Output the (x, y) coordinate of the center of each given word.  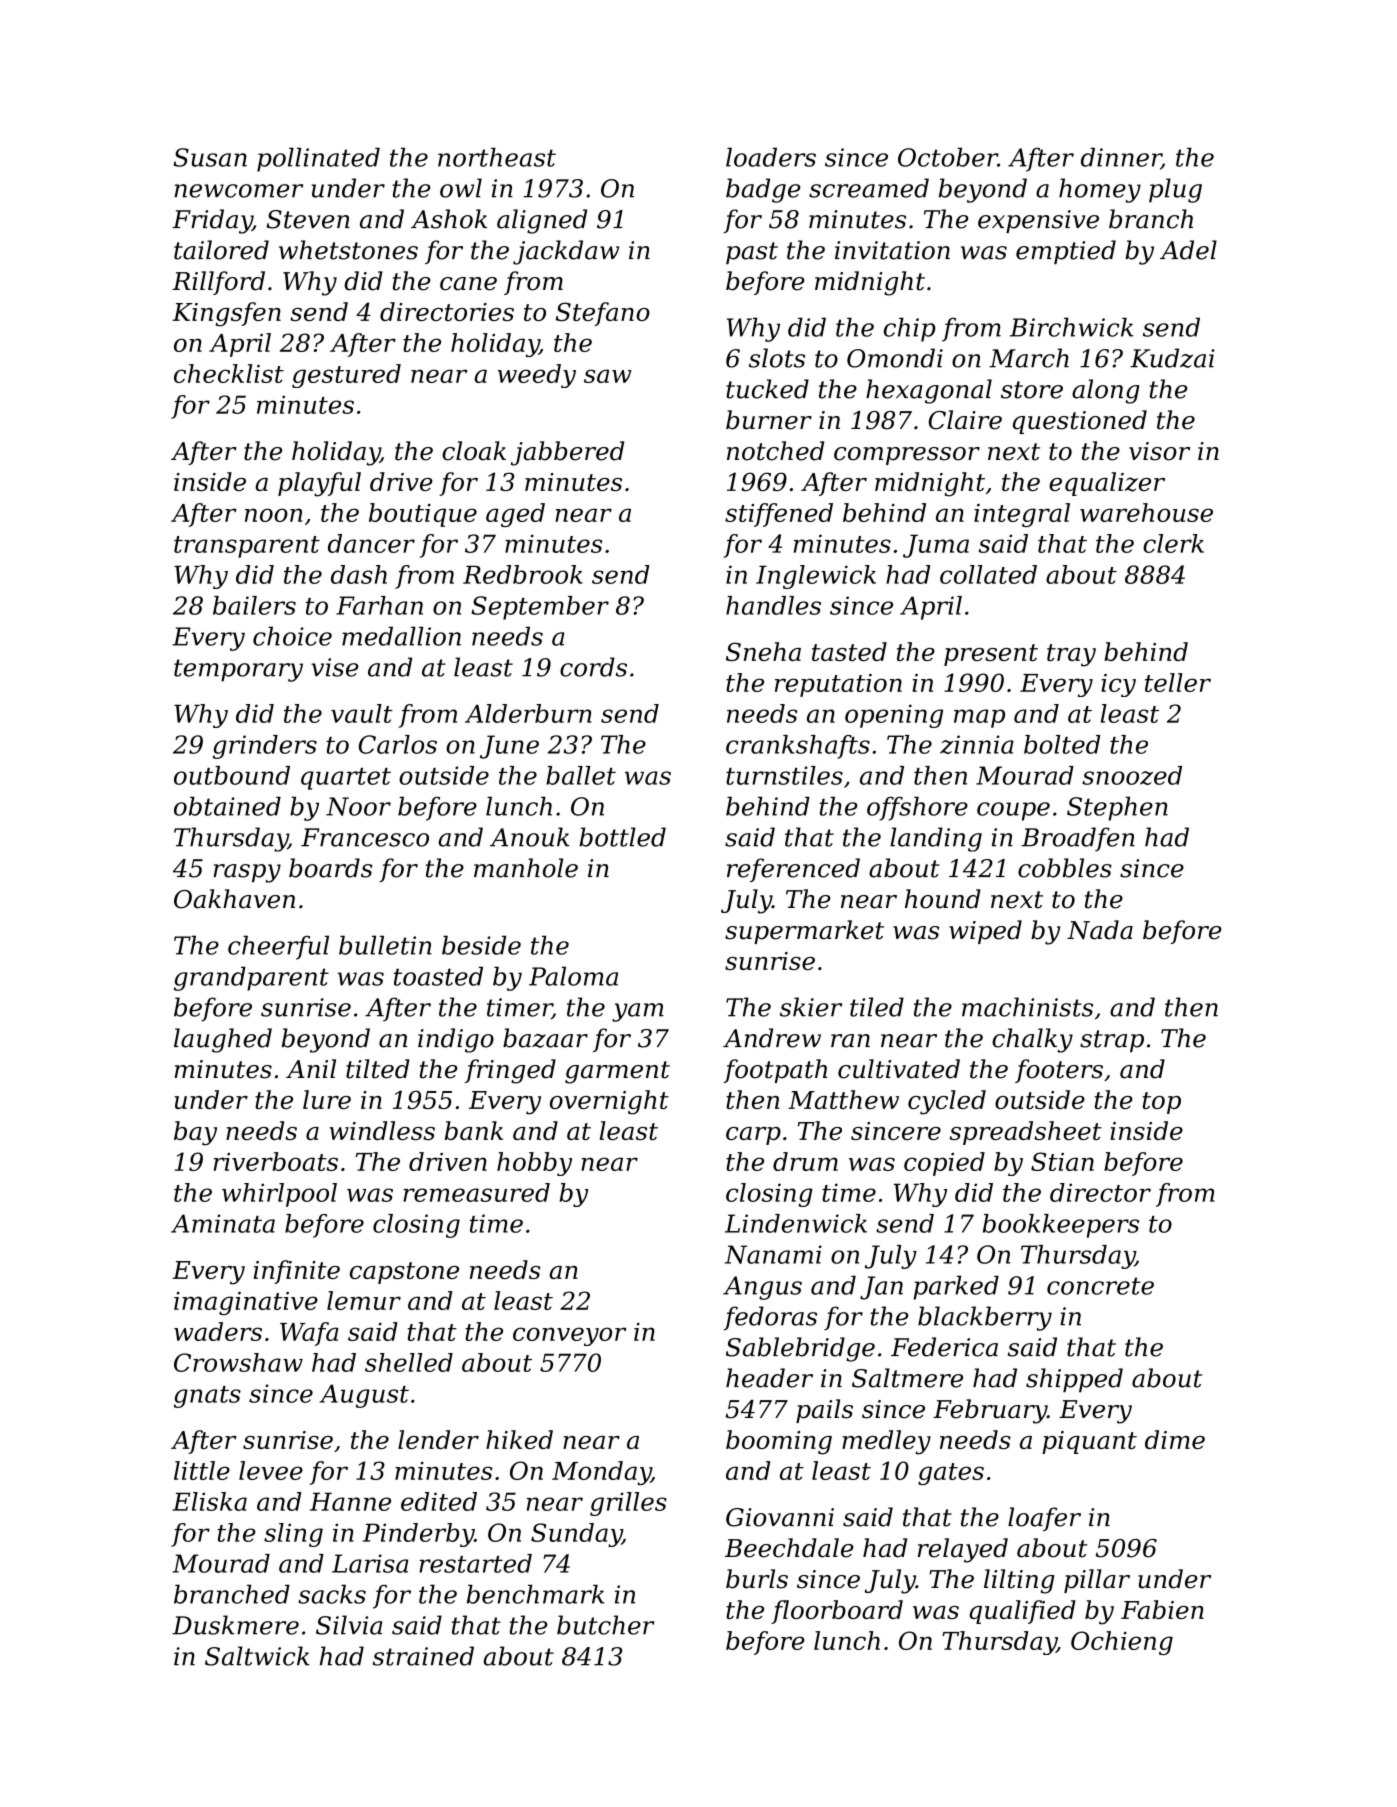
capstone (404, 1273)
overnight (609, 1102)
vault (362, 713)
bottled (622, 837)
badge (763, 190)
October (948, 157)
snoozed (1132, 775)
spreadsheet (1026, 1133)
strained (423, 1656)
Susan (210, 157)
